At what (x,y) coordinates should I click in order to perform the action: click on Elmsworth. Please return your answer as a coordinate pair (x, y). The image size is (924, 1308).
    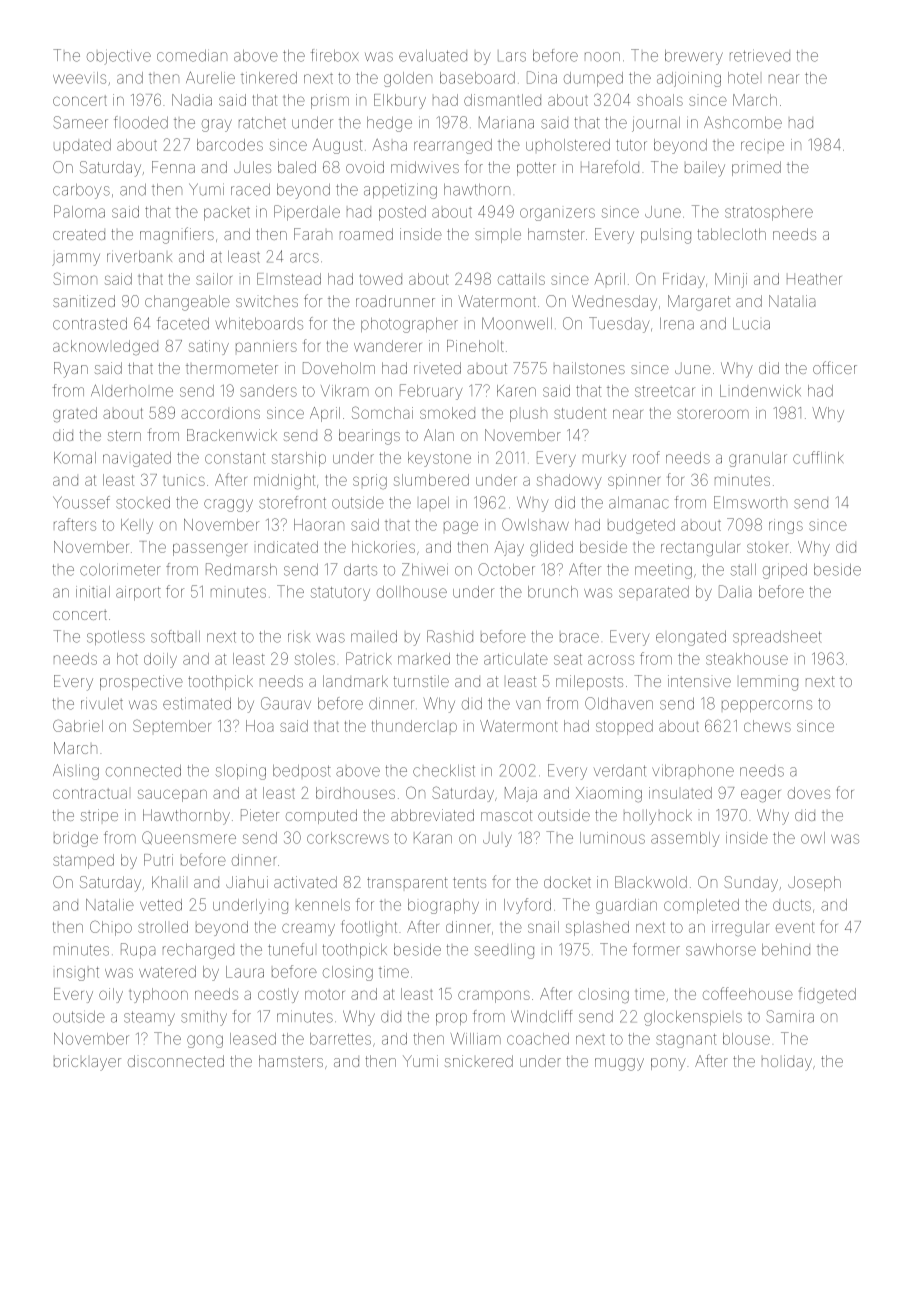
    Looking at the image, I should click on (750, 502).
